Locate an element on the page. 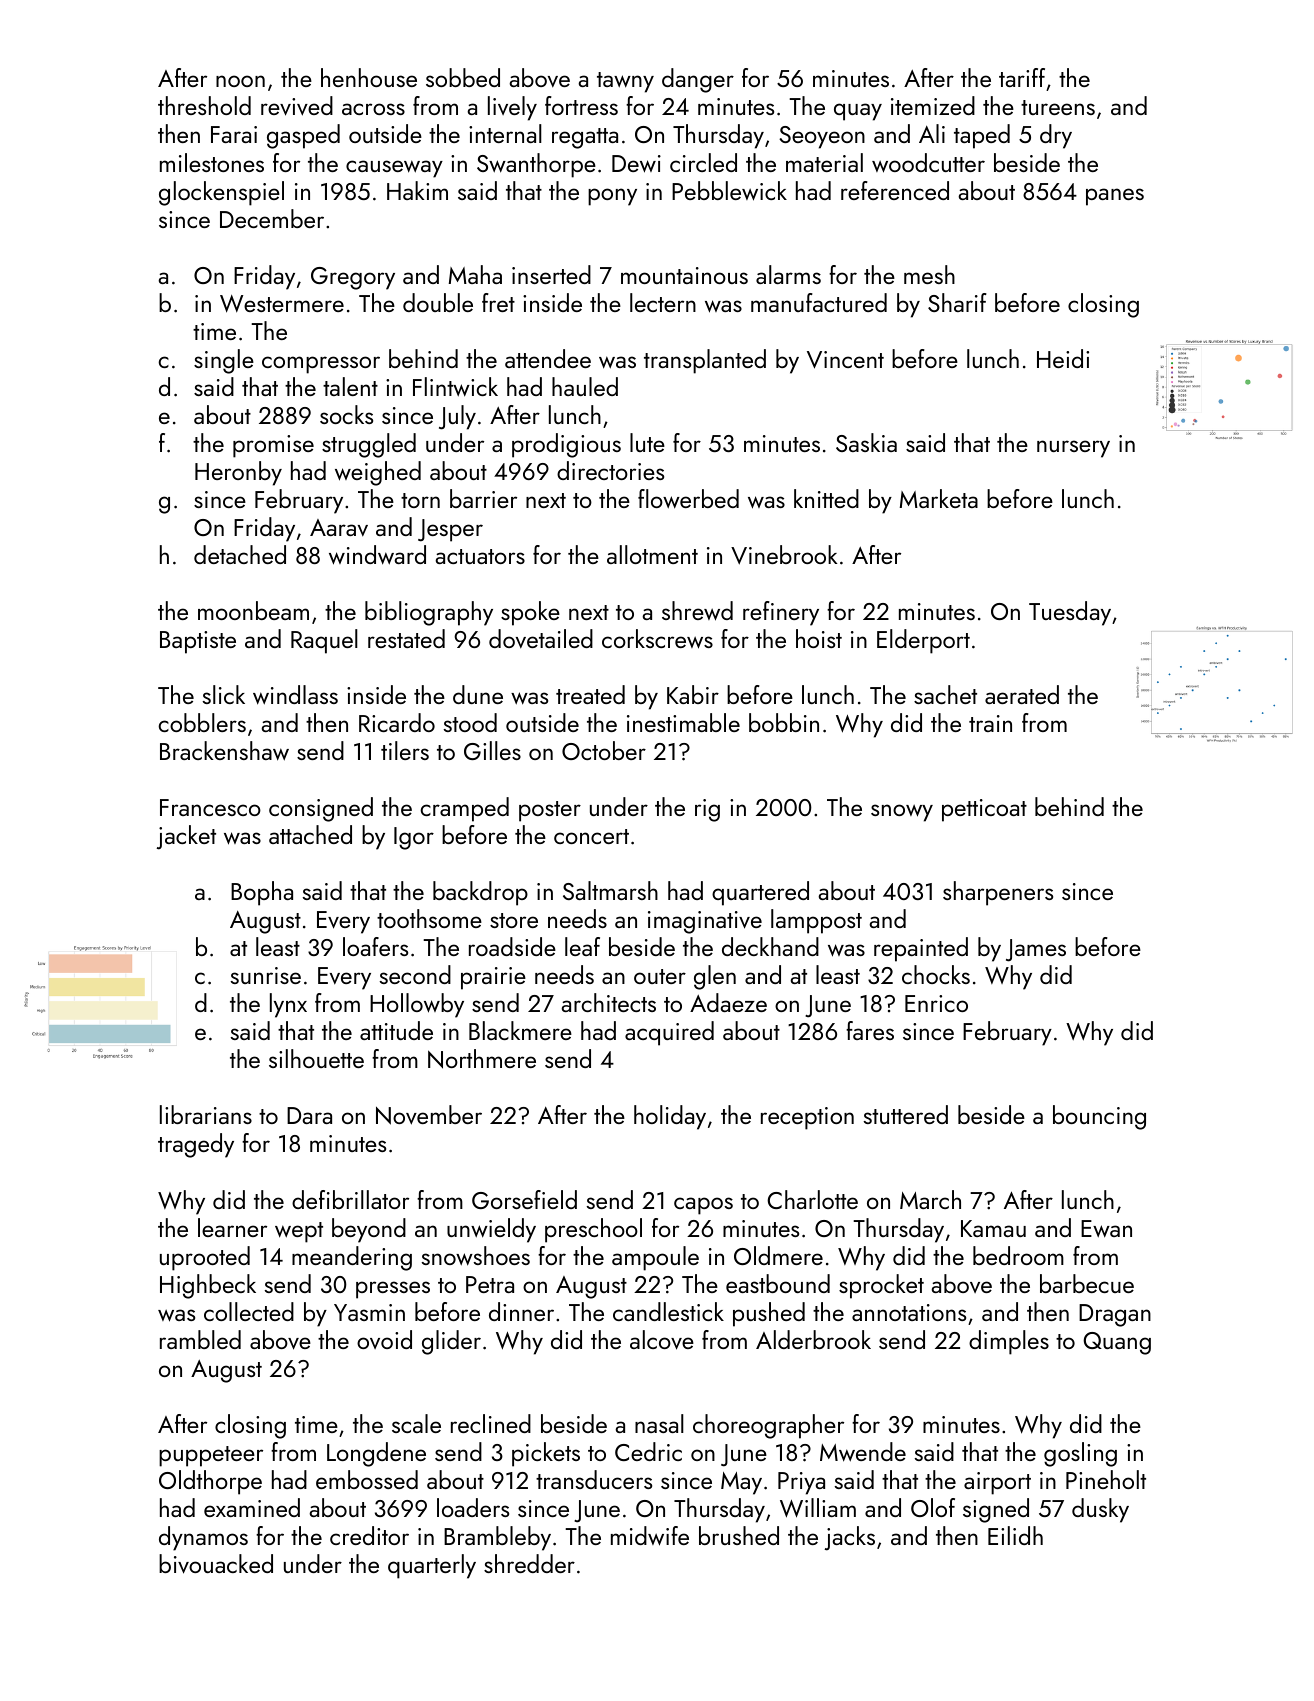  sunrise is located at coordinates (266, 975).
